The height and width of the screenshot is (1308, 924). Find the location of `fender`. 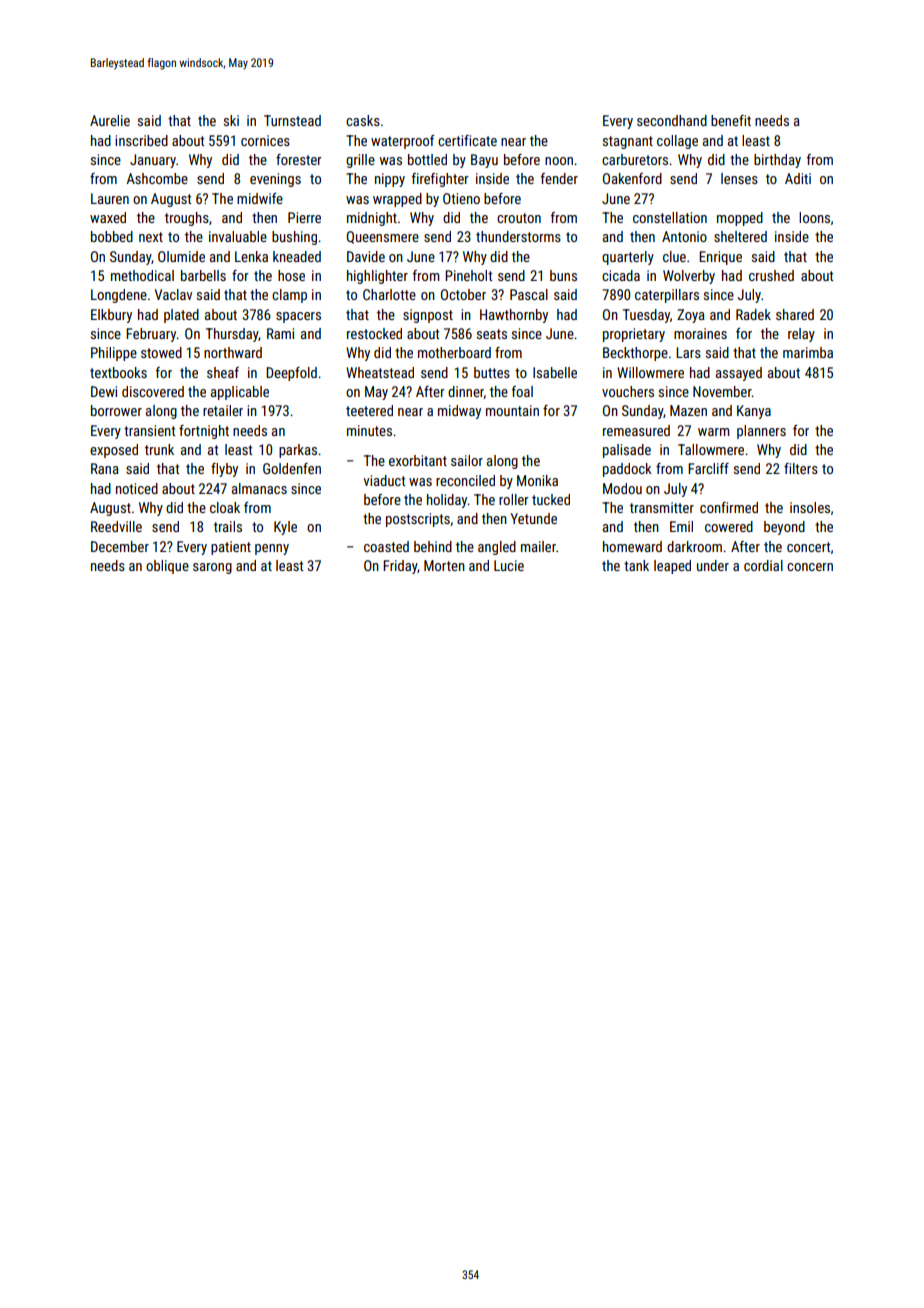

fender is located at coordinates (559, 178).
